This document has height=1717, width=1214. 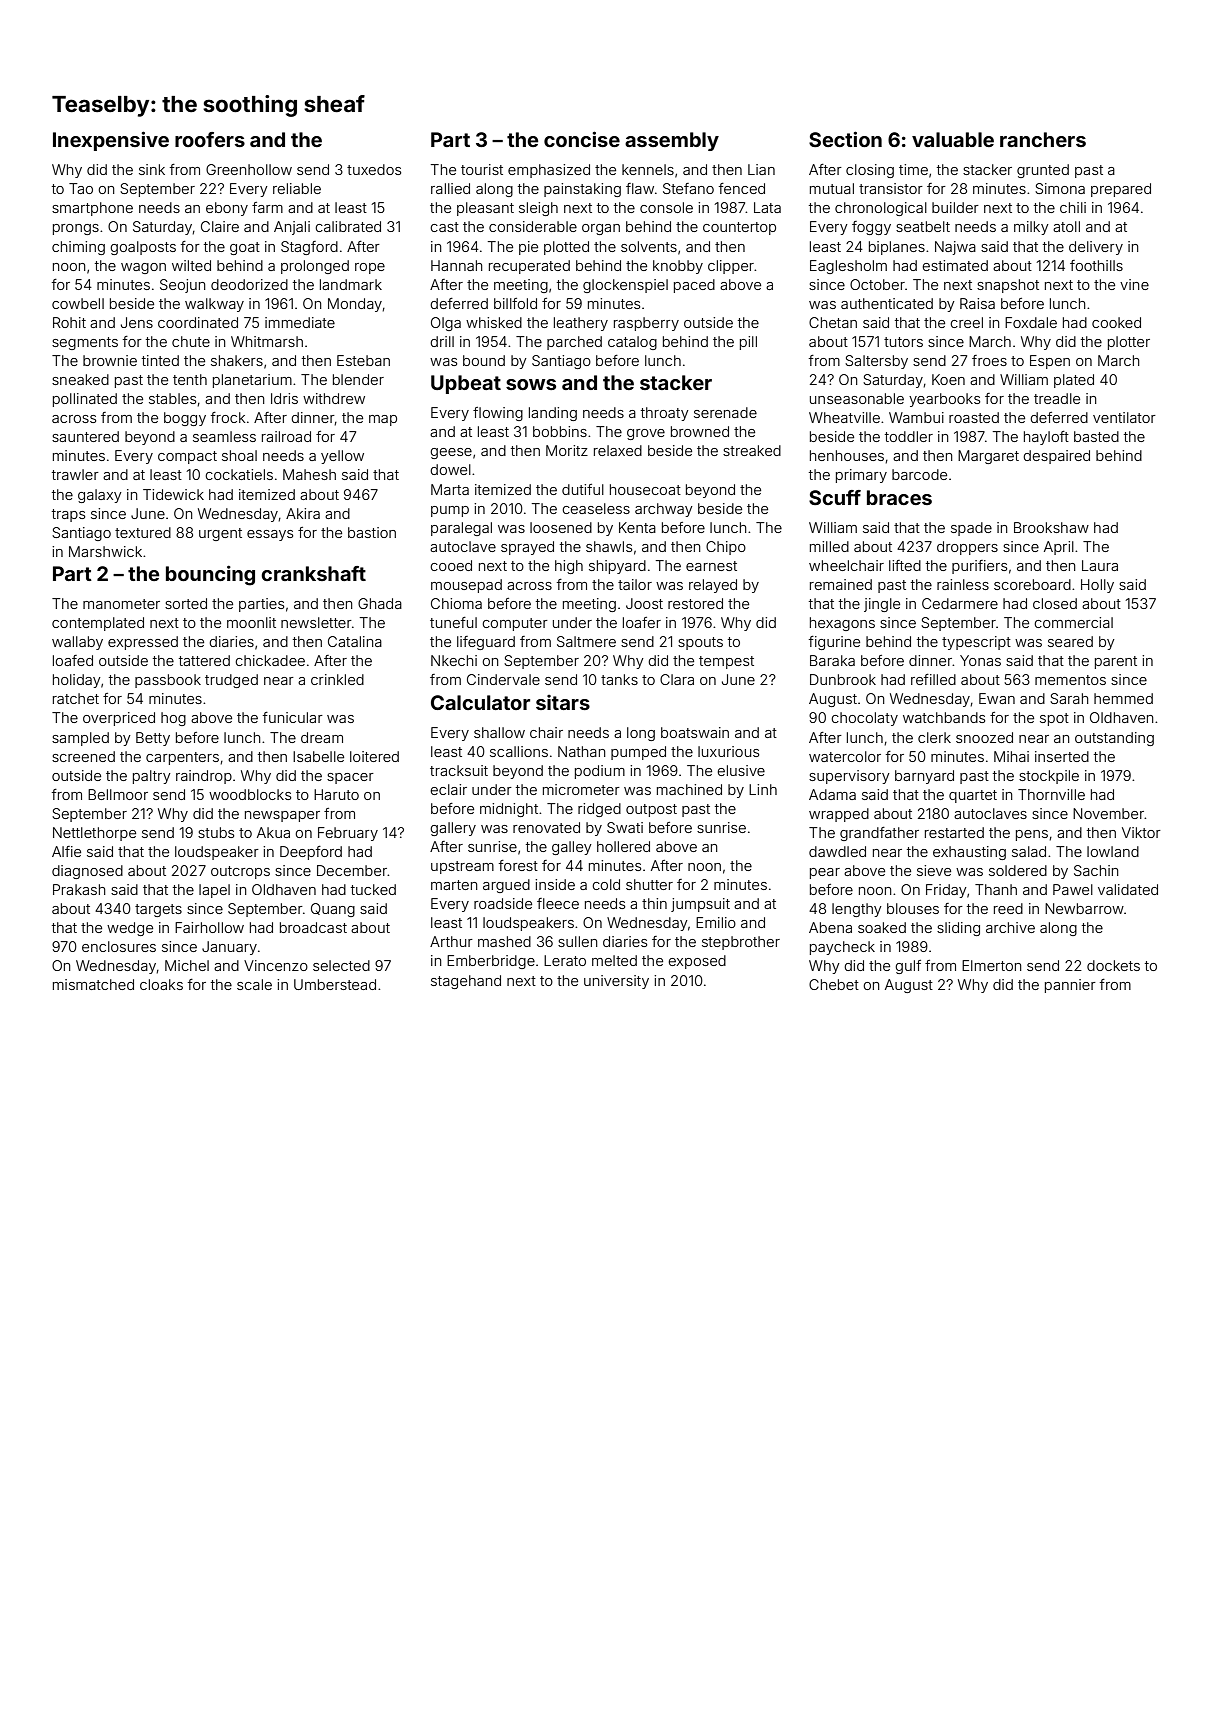 I want to click on assembly, so click(x=672, y=141).
